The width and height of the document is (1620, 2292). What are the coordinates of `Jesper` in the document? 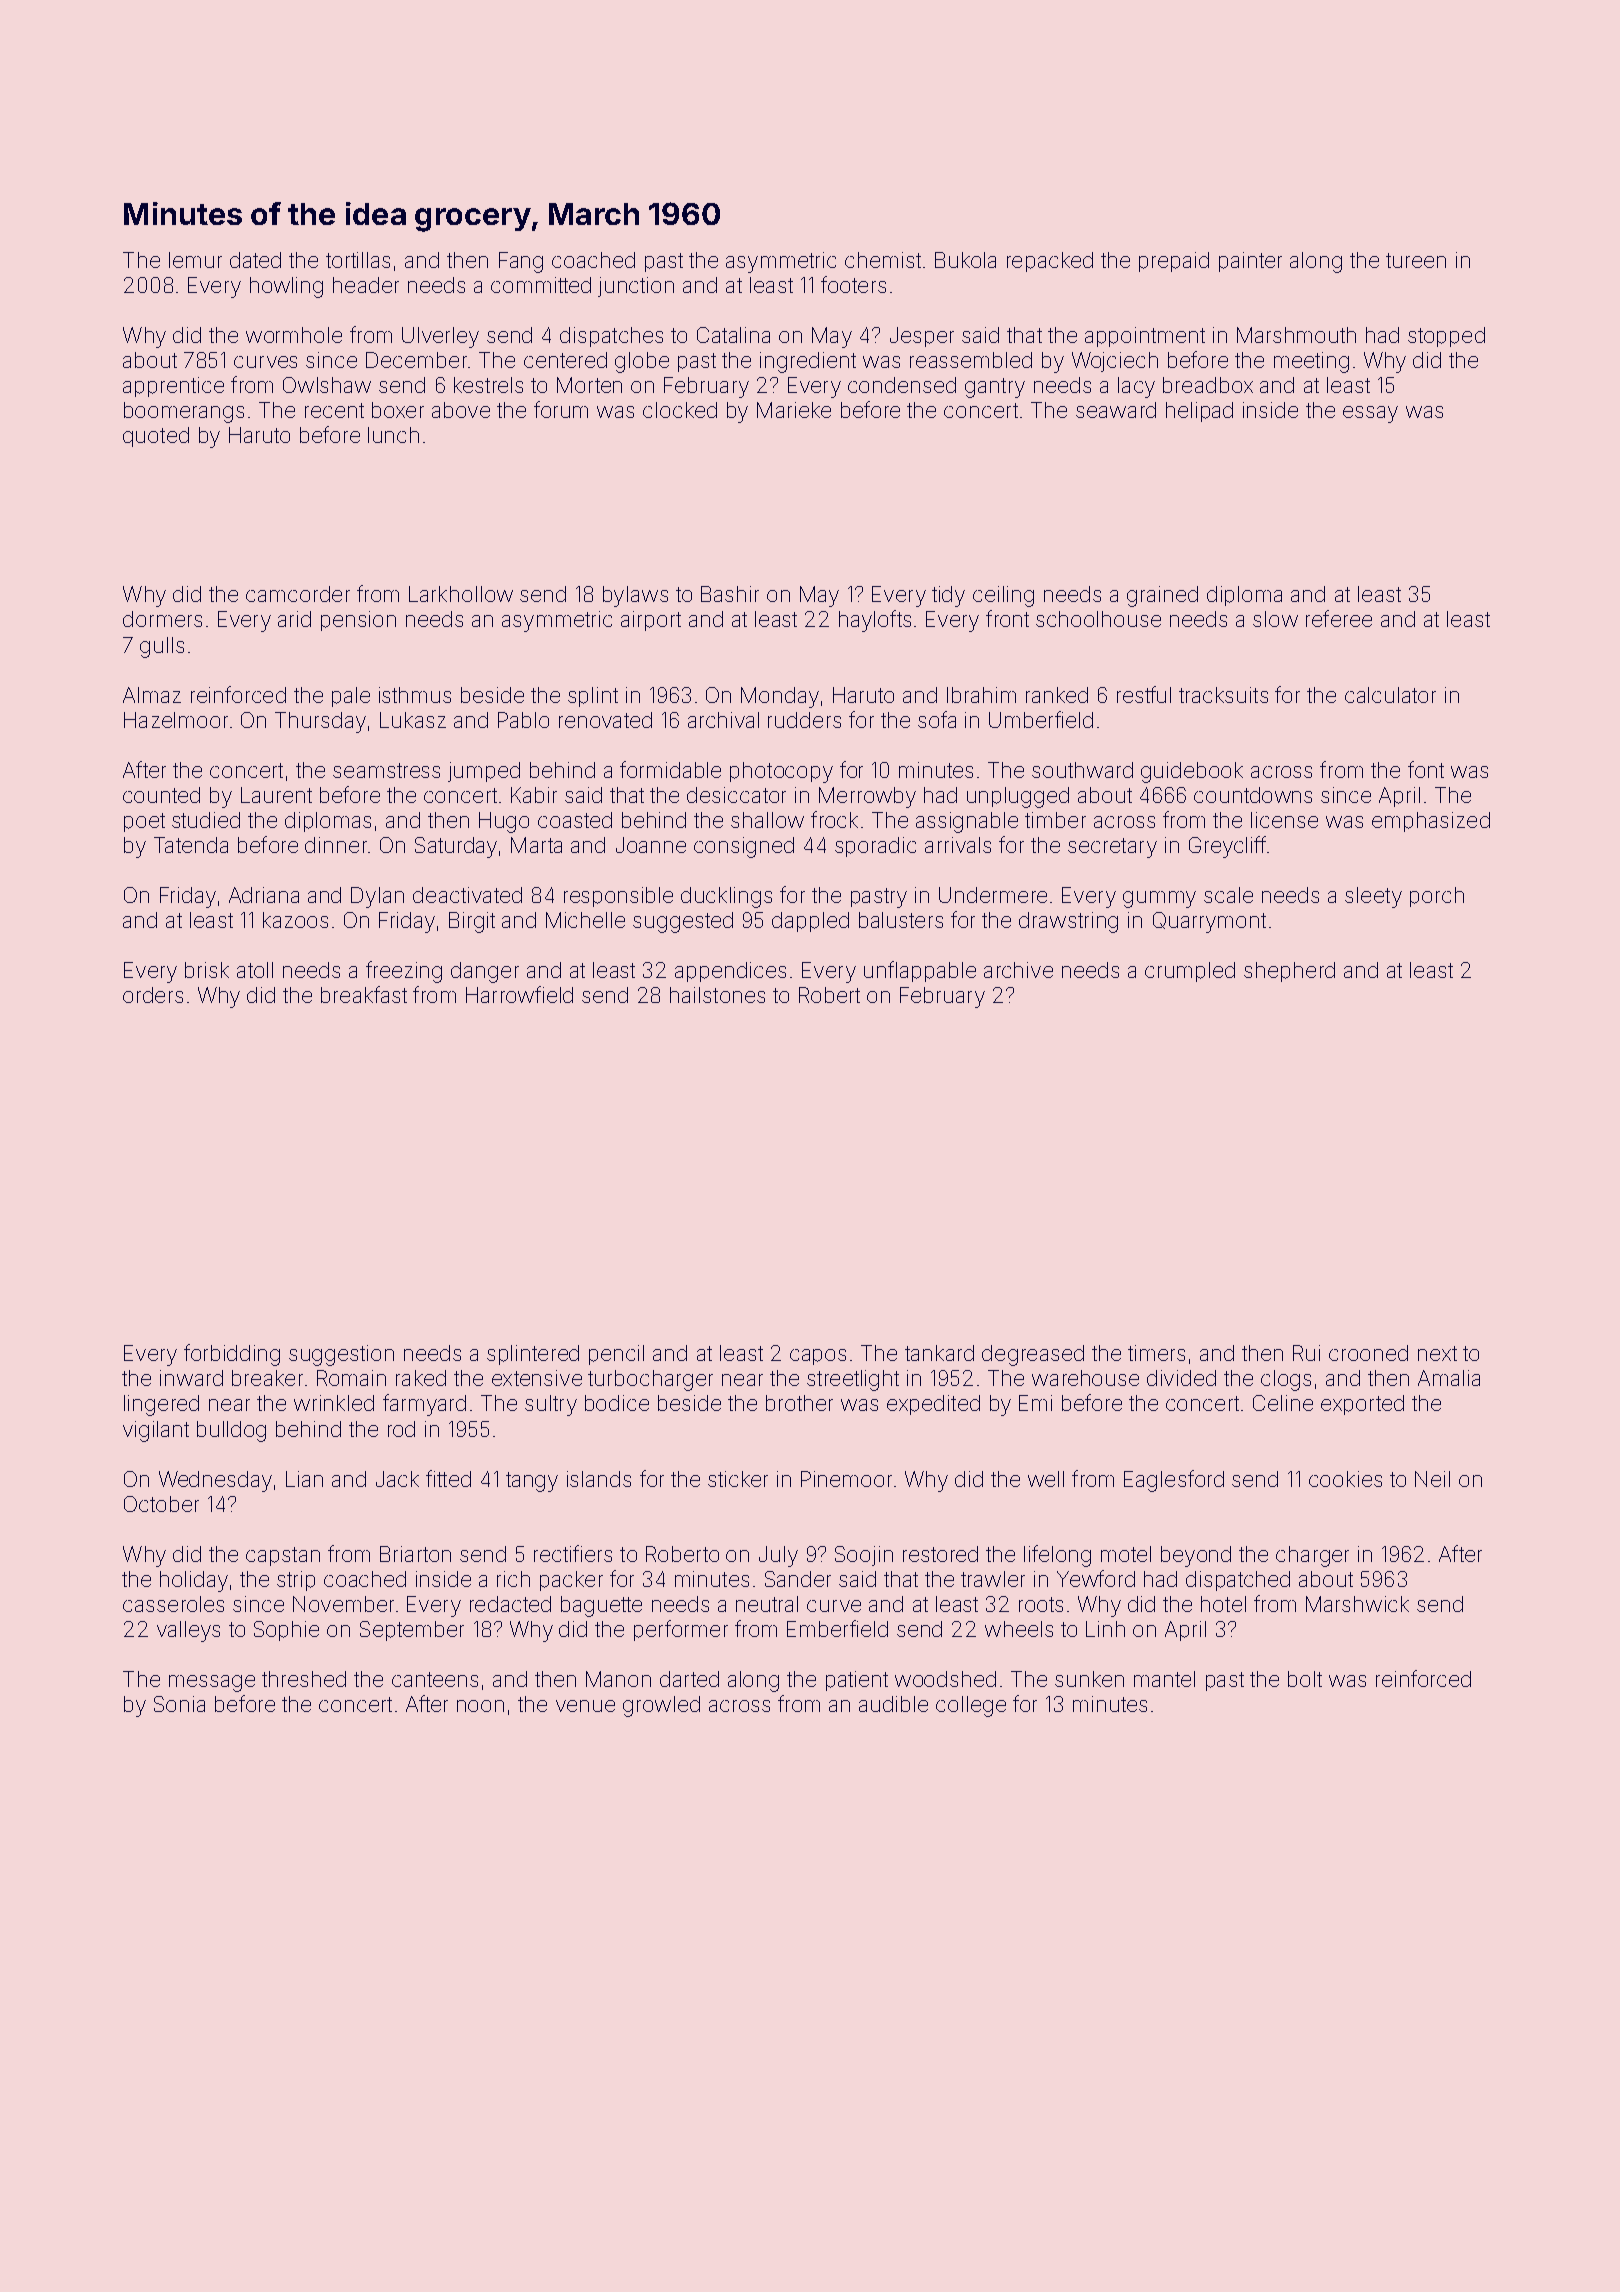 It's located at (922, 337).
